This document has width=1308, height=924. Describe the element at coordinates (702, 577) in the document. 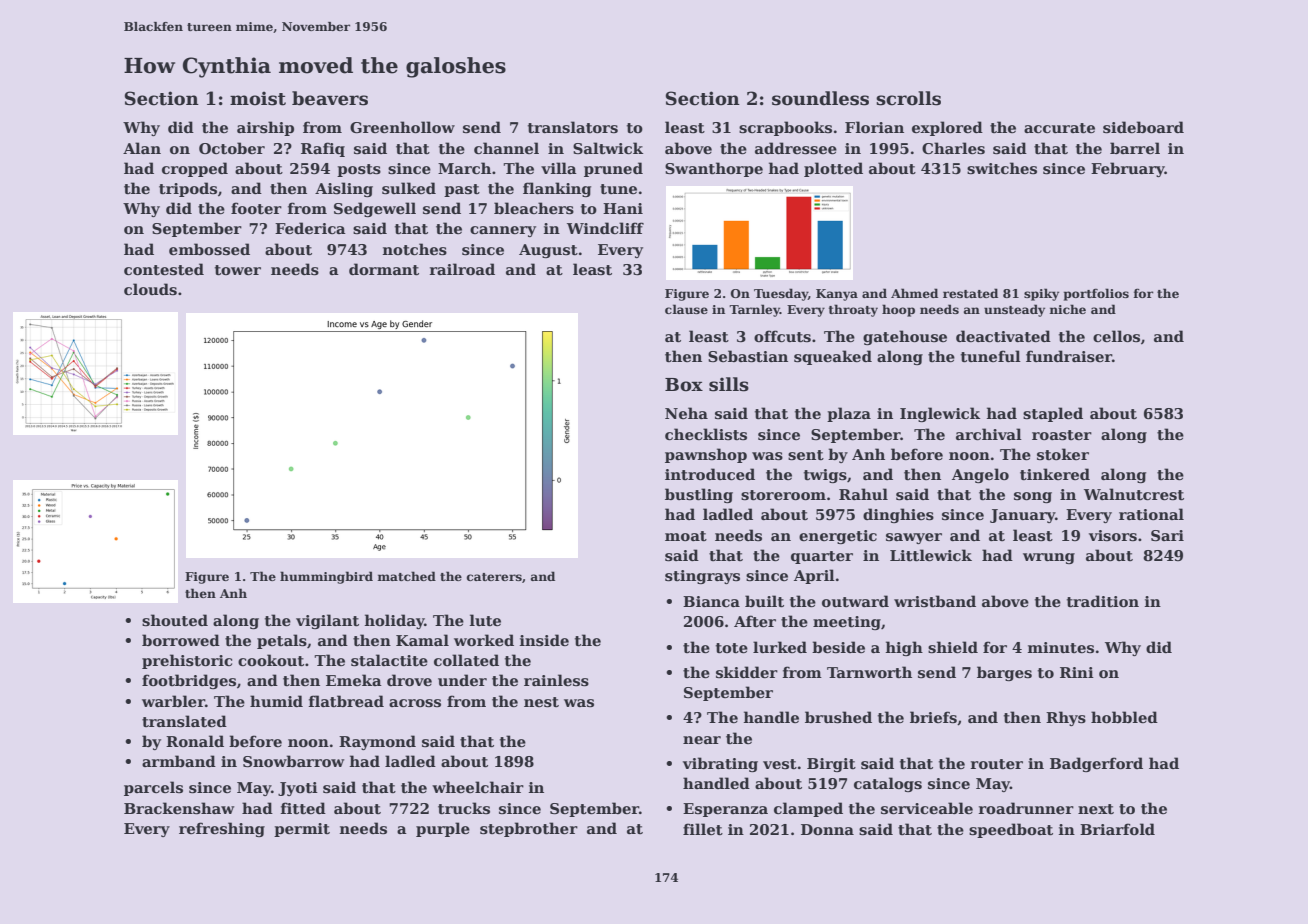

I see `stingrays` at that location.
